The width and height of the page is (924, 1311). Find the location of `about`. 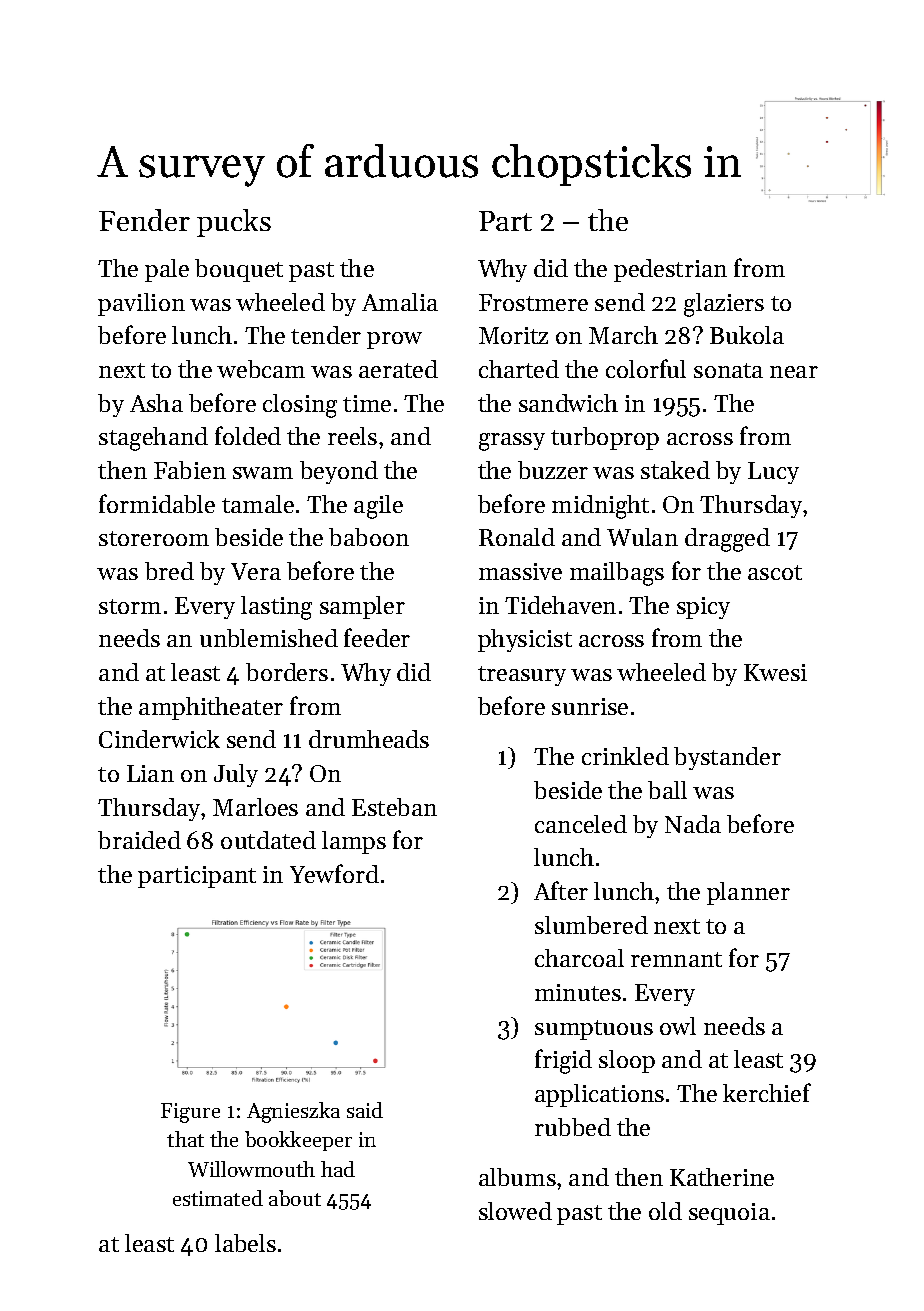

about is located at coordinates (295, 1198).
